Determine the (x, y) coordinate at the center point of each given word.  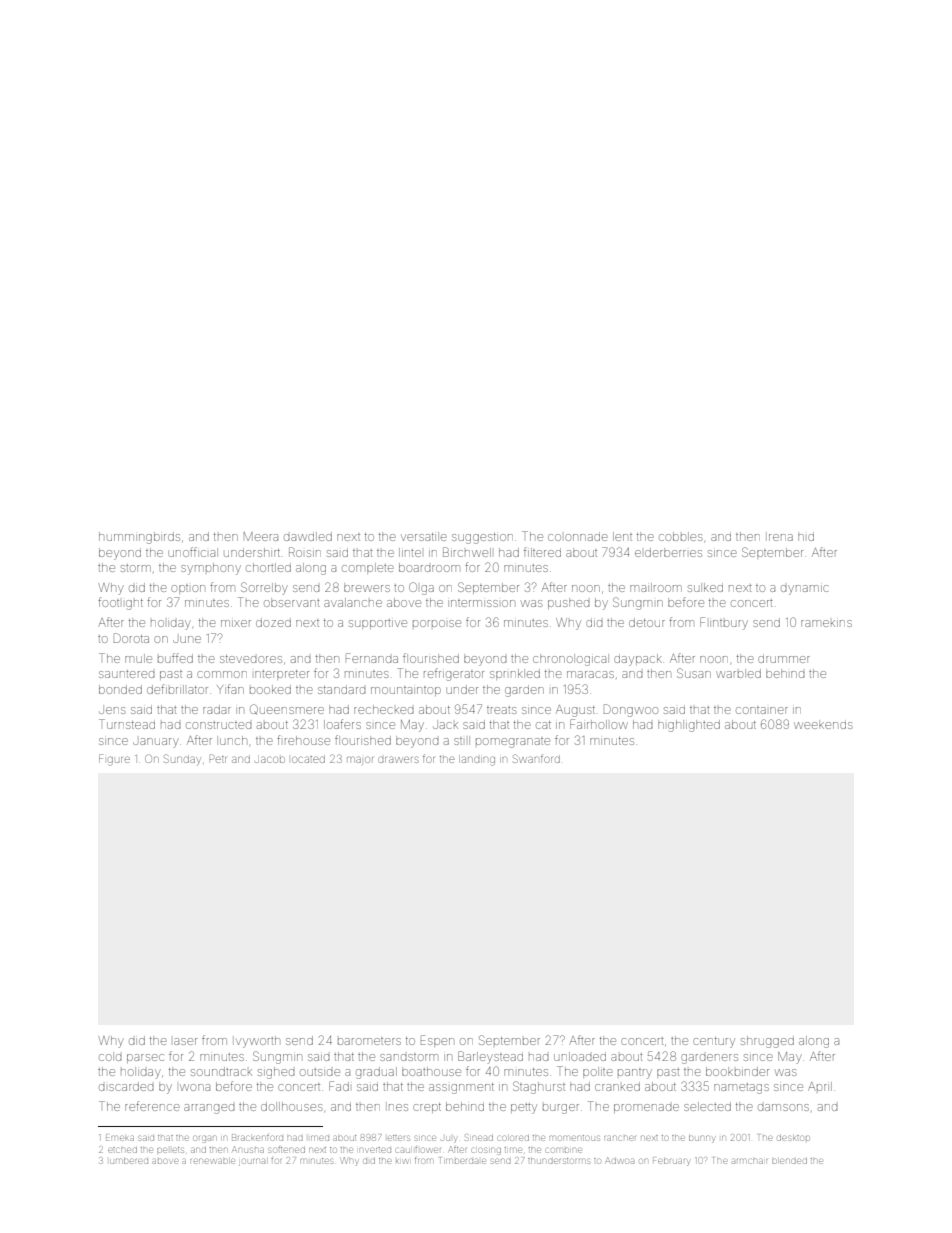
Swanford (536, 758)
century (714, 1042)
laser (185, 1041)
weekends (823, 724)
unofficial (193, 552)
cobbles (680, 536)
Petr (218, 758)
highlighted (689, 726)
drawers (398, 759)
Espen (437, 1041)
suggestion (482, 538)
